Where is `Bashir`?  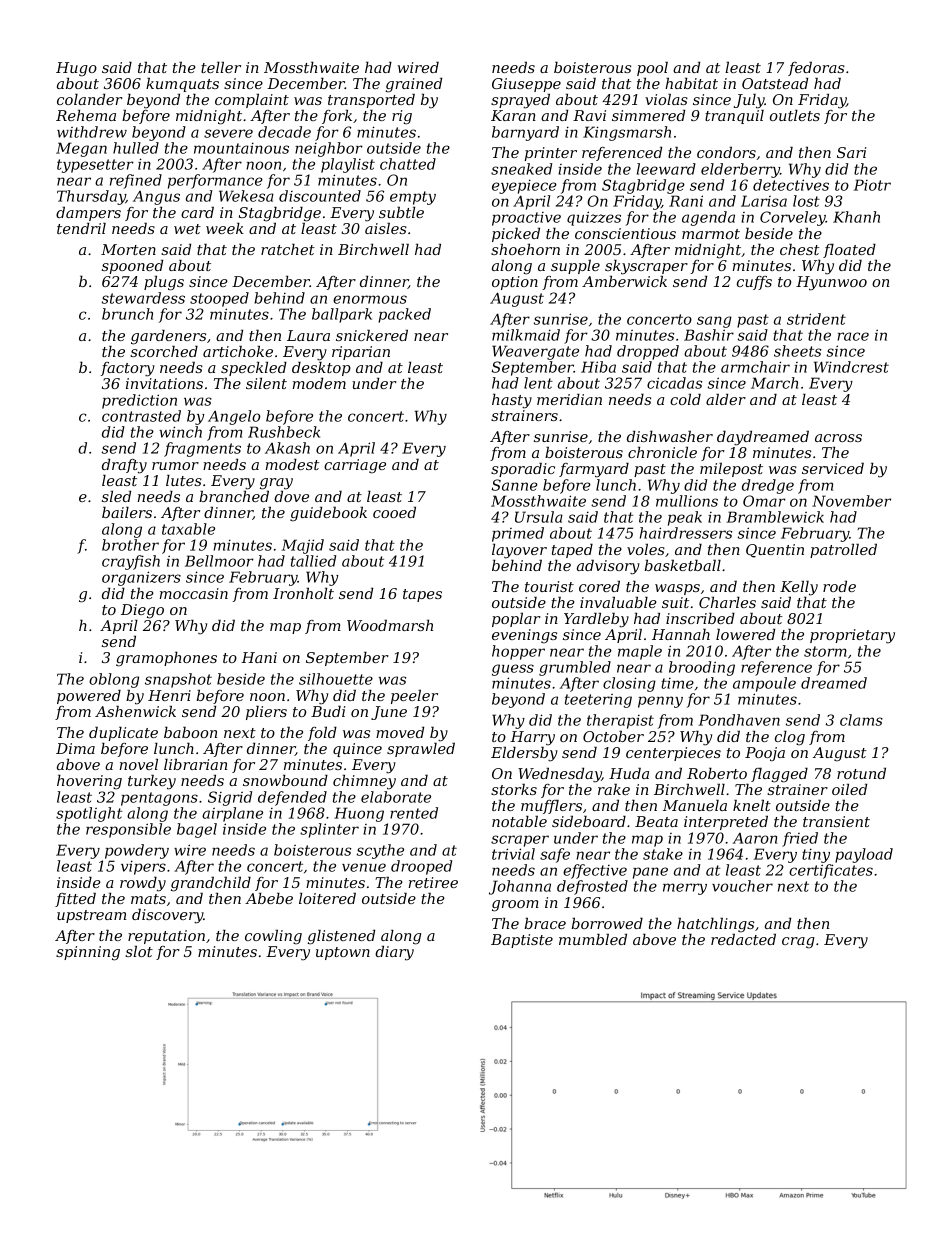 Bashir is located at coordinates (709, 335).
